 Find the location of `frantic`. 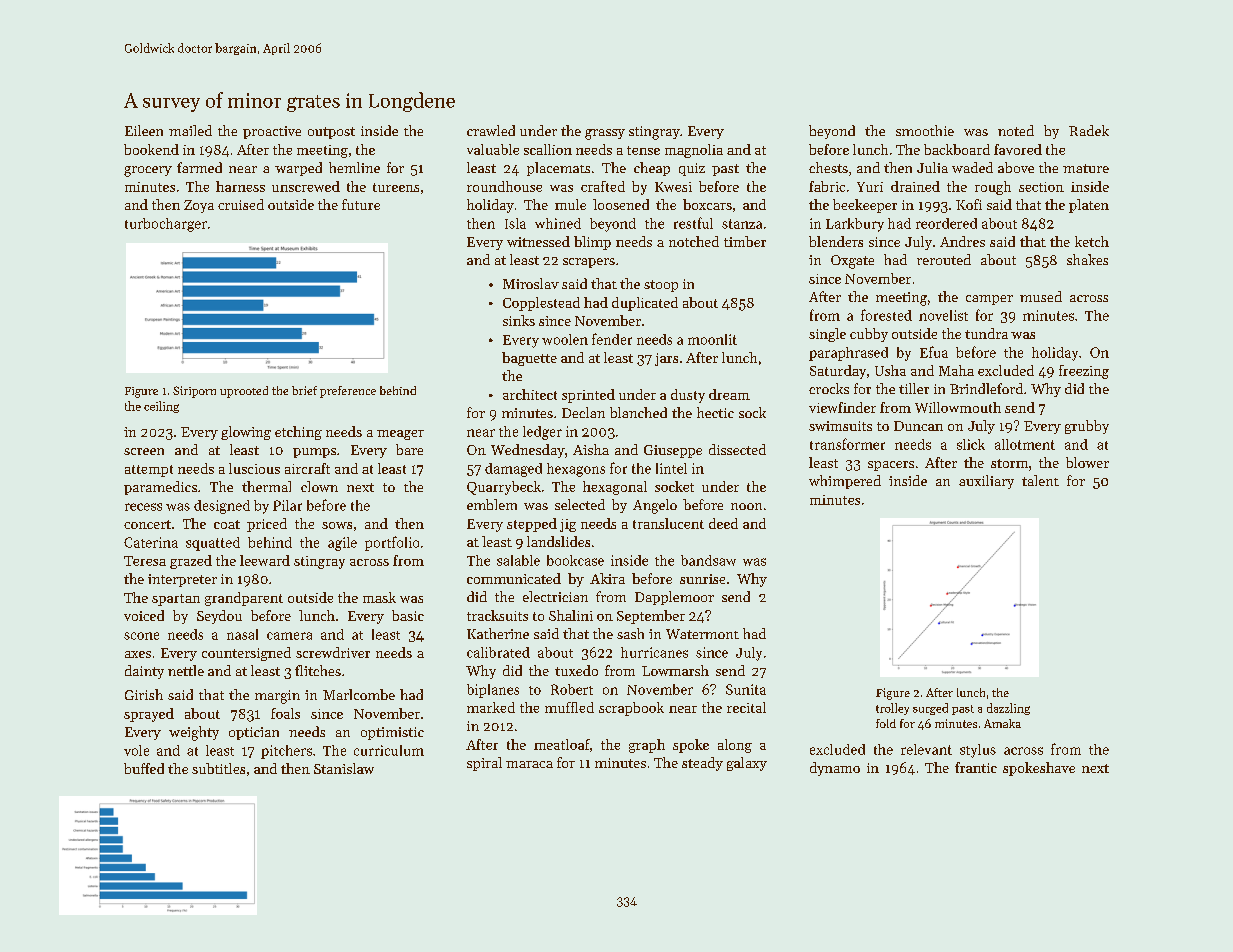

frantic is located at coordinates (976, 767).
